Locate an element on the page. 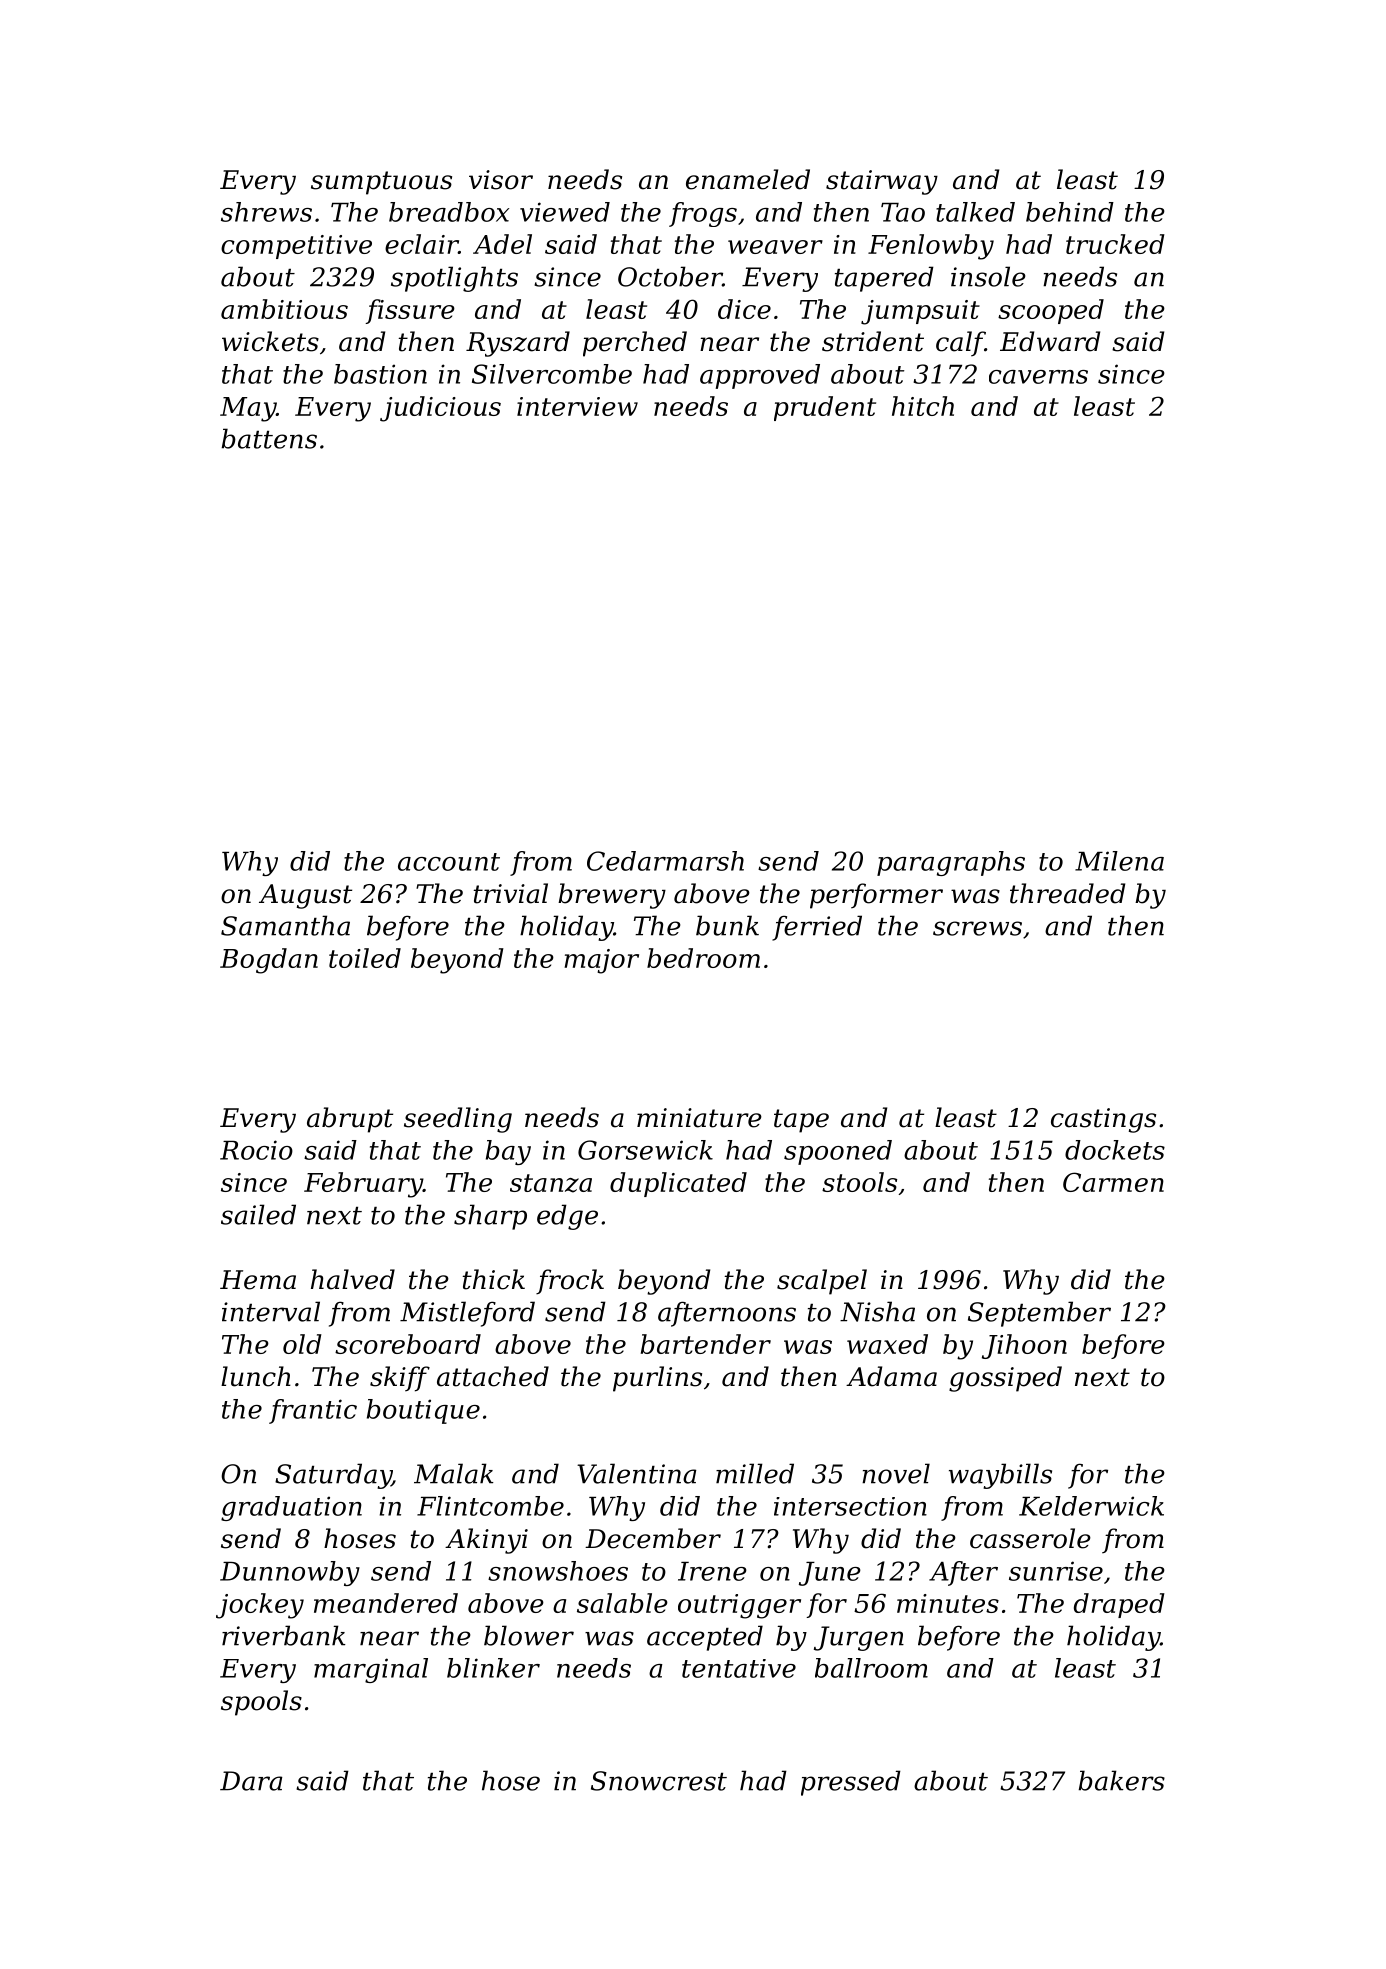 The width and height of the image is (1386, 1969). bedroom is located at coordinates (703, 958).
